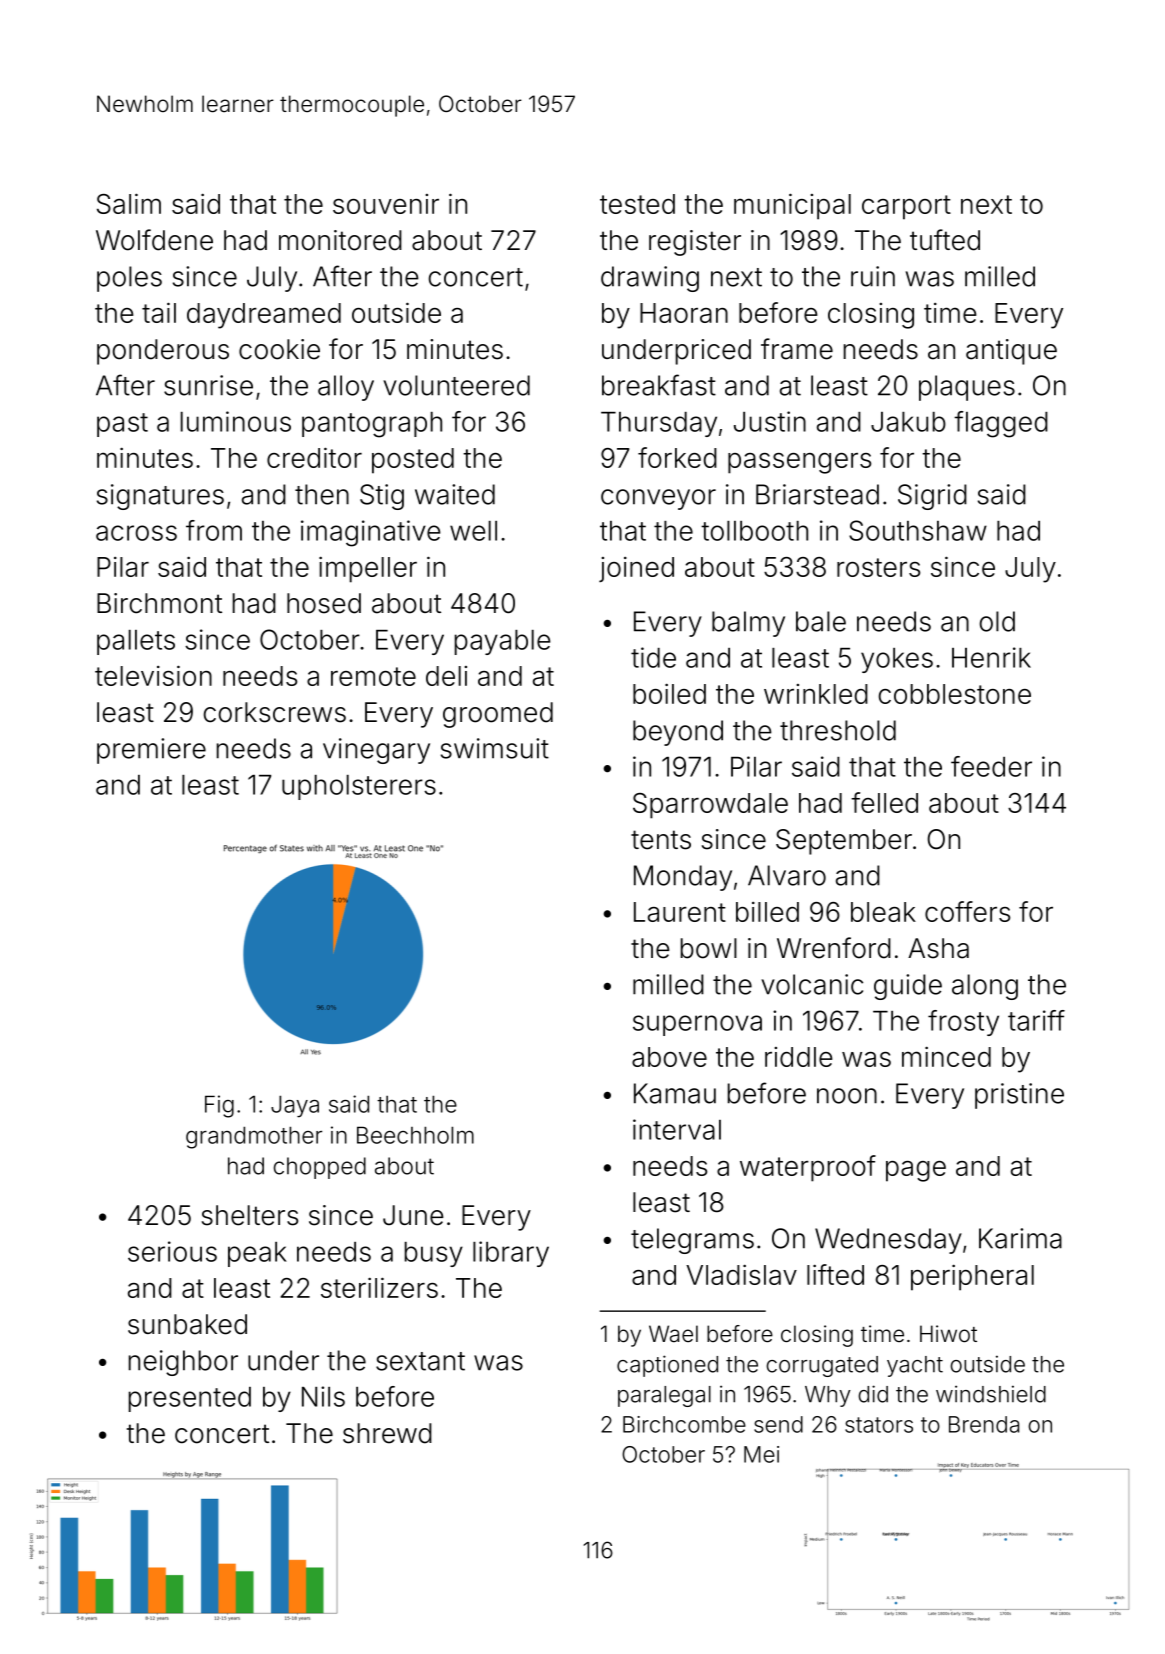 Image resolution: width=1165 pixels, height=1654 pixels. I want to click on Birchcombe, so click(684, 1424).
